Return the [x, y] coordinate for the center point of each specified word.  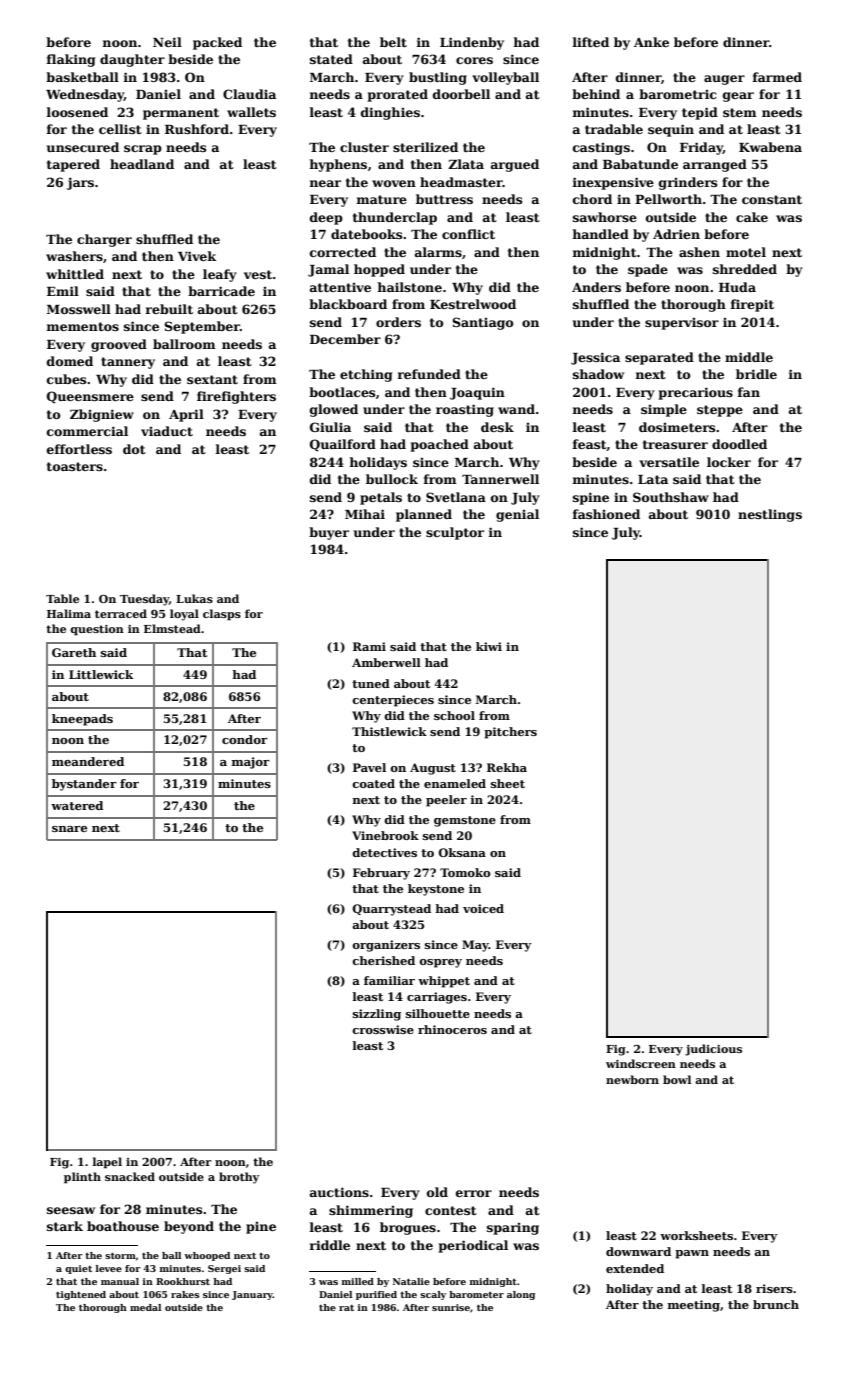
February [381, 874]
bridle [756, 374]
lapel [107, 1163]
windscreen [641, 1063]
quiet [78, 1269]
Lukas [194, 598]
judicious [713, 1050]
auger [724, 80]
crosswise [383, 1029]
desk [497, 427]
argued [515, 165]
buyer [329, 533]
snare [69, 829]
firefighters [236, 397]
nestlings [770, 515]
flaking [70, 60]
